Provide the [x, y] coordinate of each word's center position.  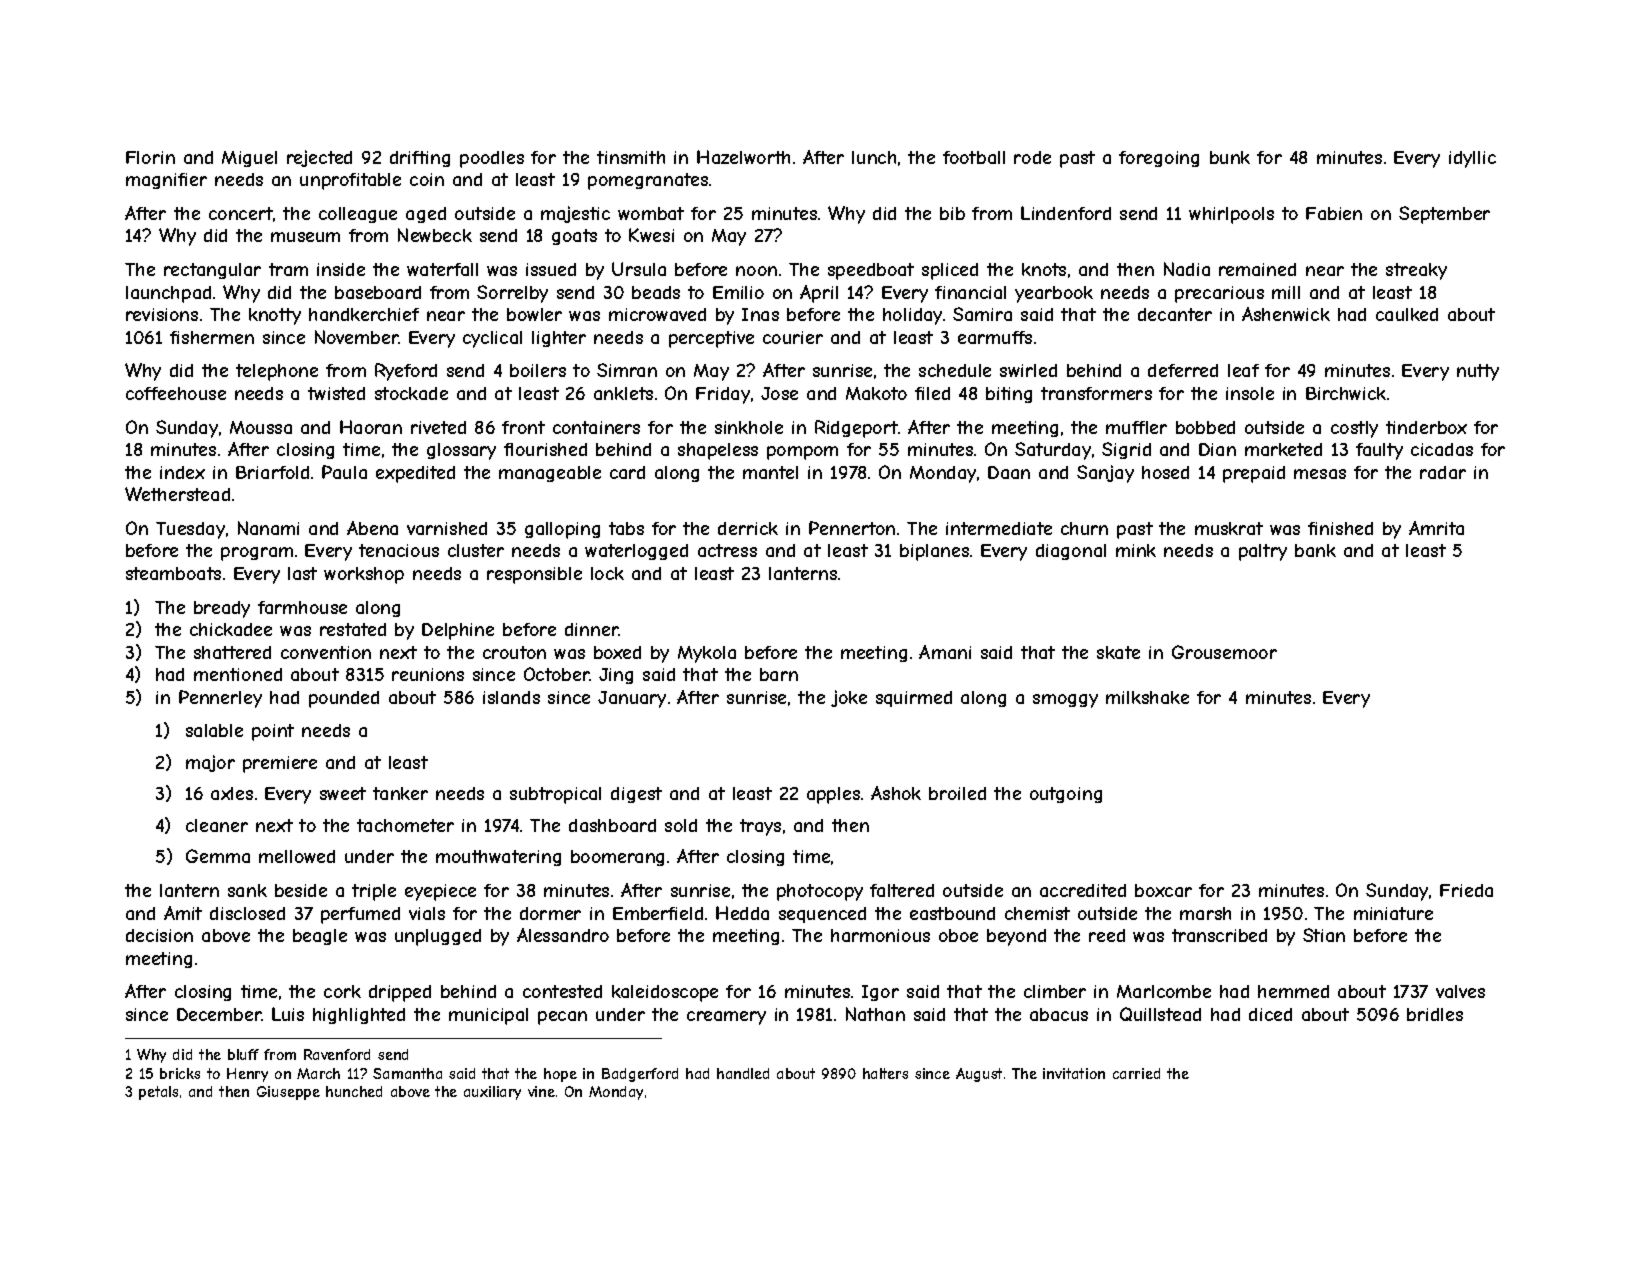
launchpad [168, 294]
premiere [280, 764]
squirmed [914, 699]
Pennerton [852, 528]
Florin [150, 157]
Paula [344, 472]
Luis [288, 1014]
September [1444, 215]
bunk [1230, 157]
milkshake [1147, 697]
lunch [874, 157]
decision [159, 935]
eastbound [952, 913]
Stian [1324, 935]
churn [1084, 528]
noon [756, 271]
